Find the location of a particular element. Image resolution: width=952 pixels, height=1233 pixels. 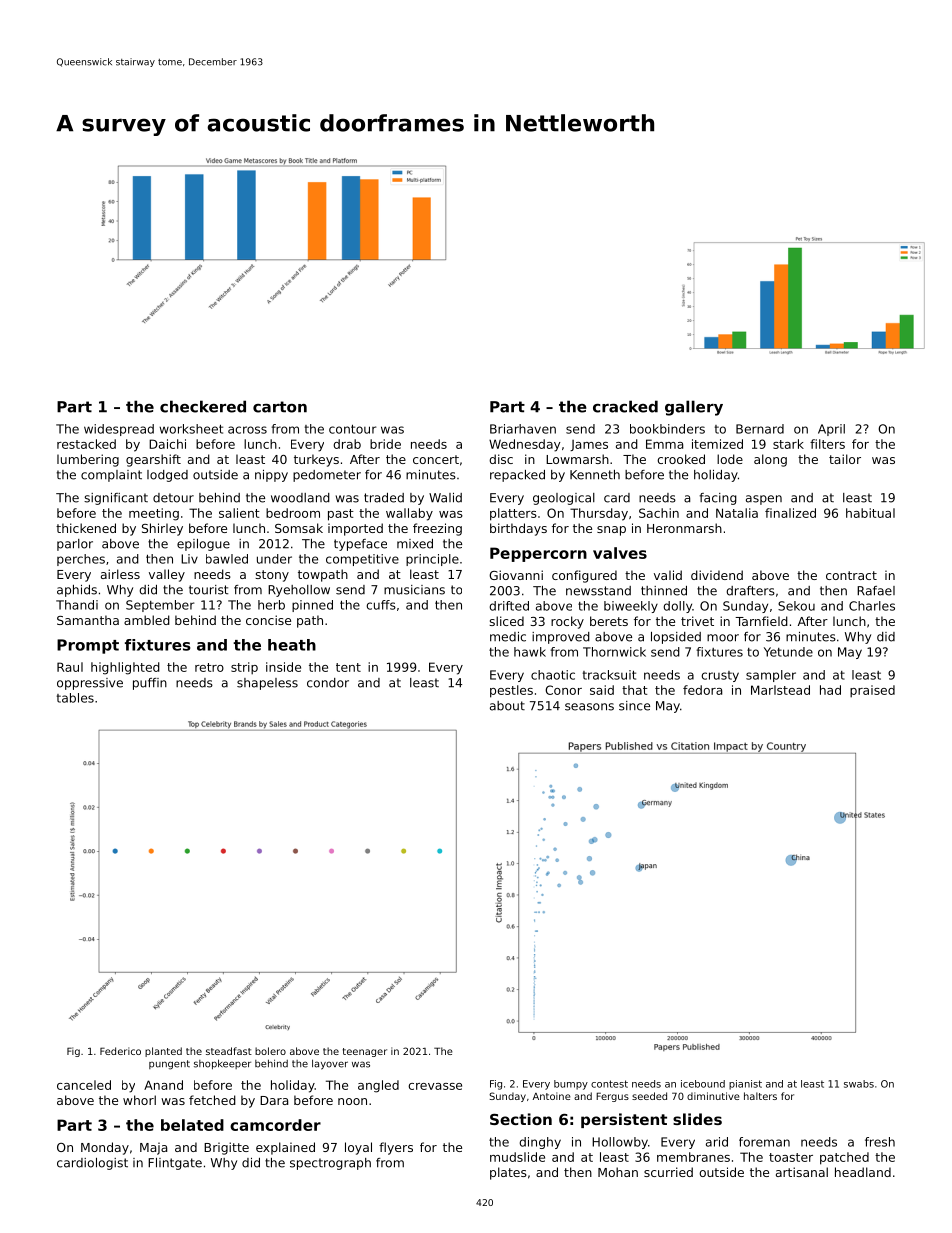

Briarhaven is located at coordinates (523, 429).
